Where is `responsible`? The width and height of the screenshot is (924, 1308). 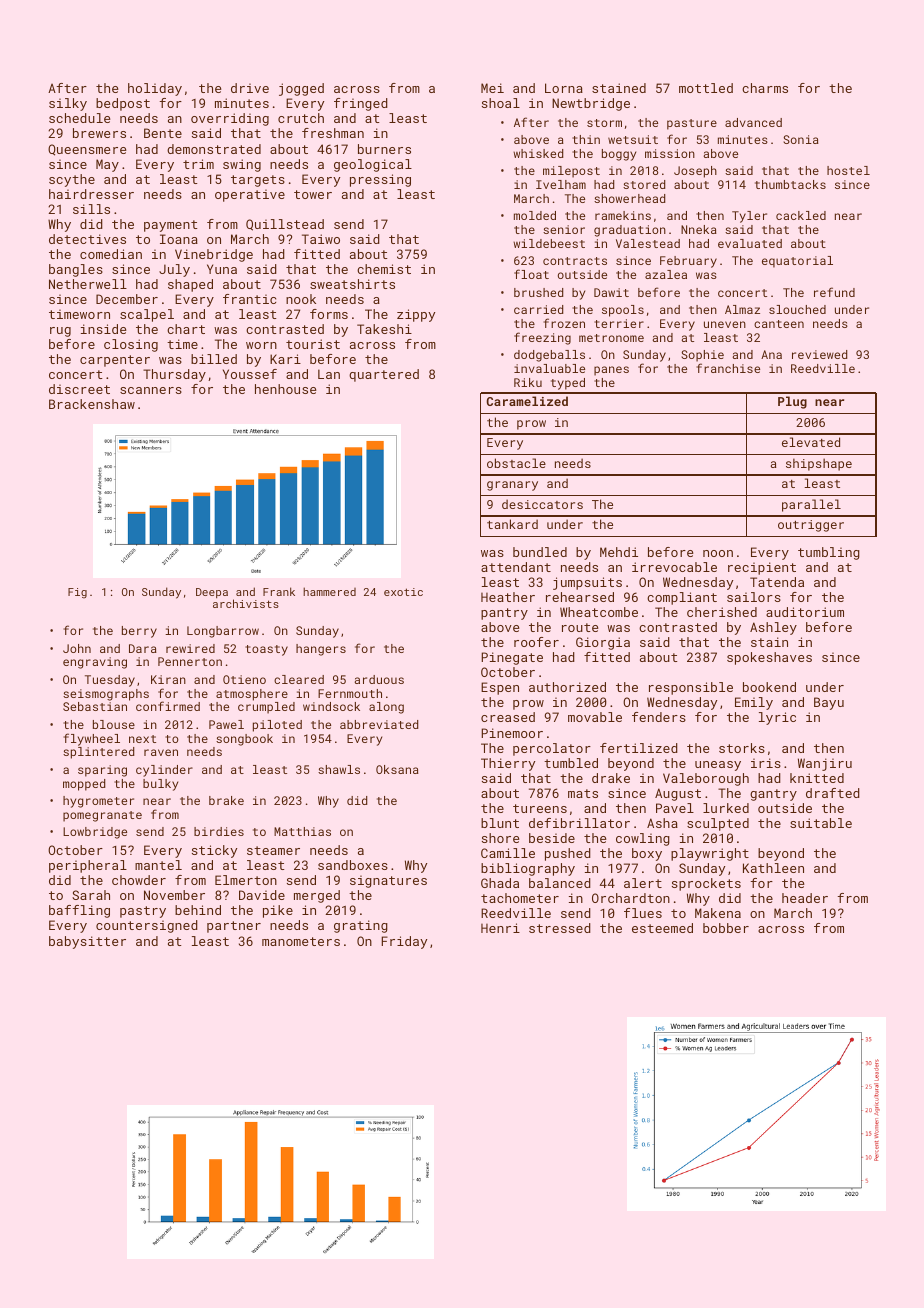 responsible is located at coordinates (691, 688).
